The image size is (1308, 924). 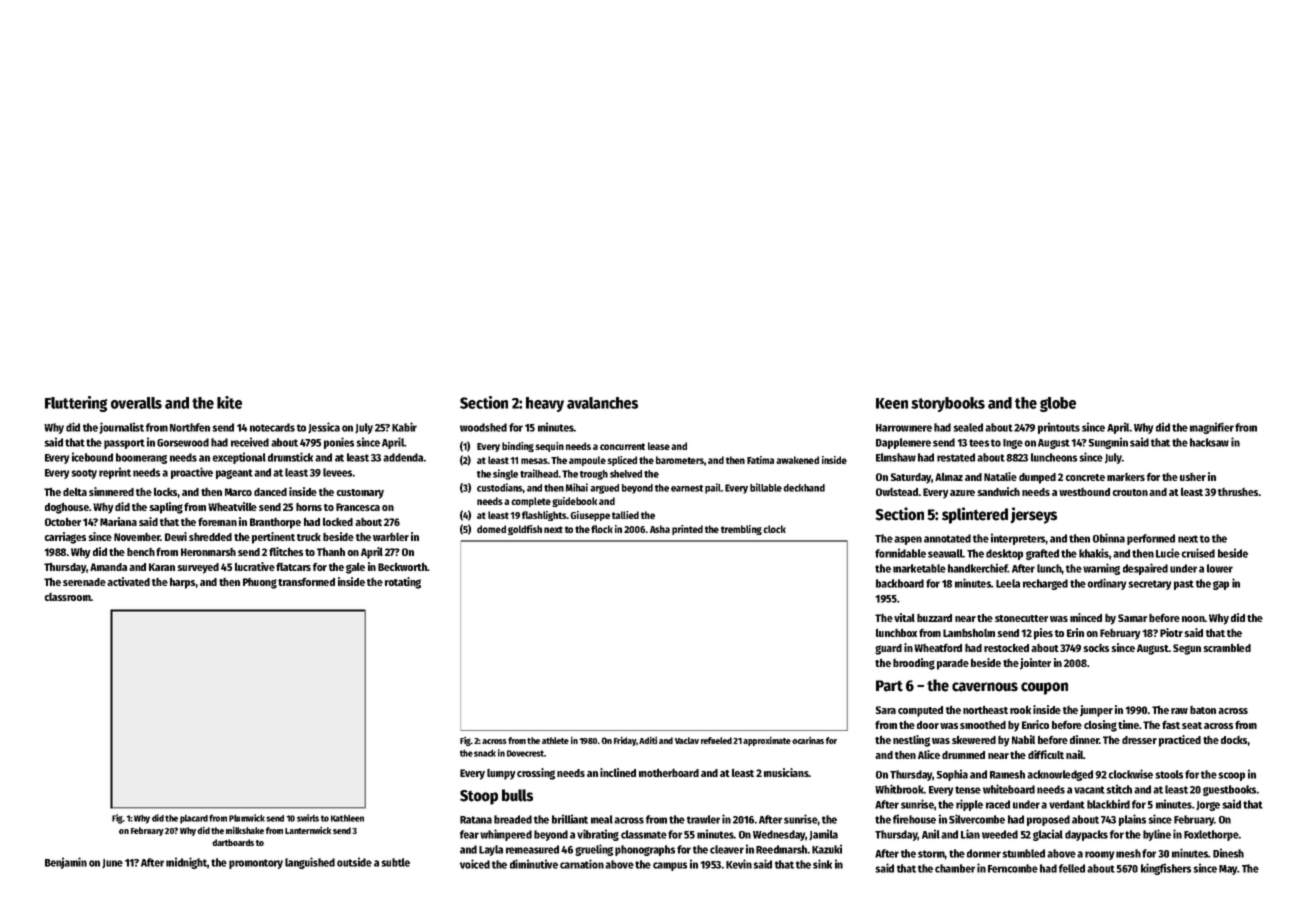 I want to click on baton, so click(x=1203, y=710).
